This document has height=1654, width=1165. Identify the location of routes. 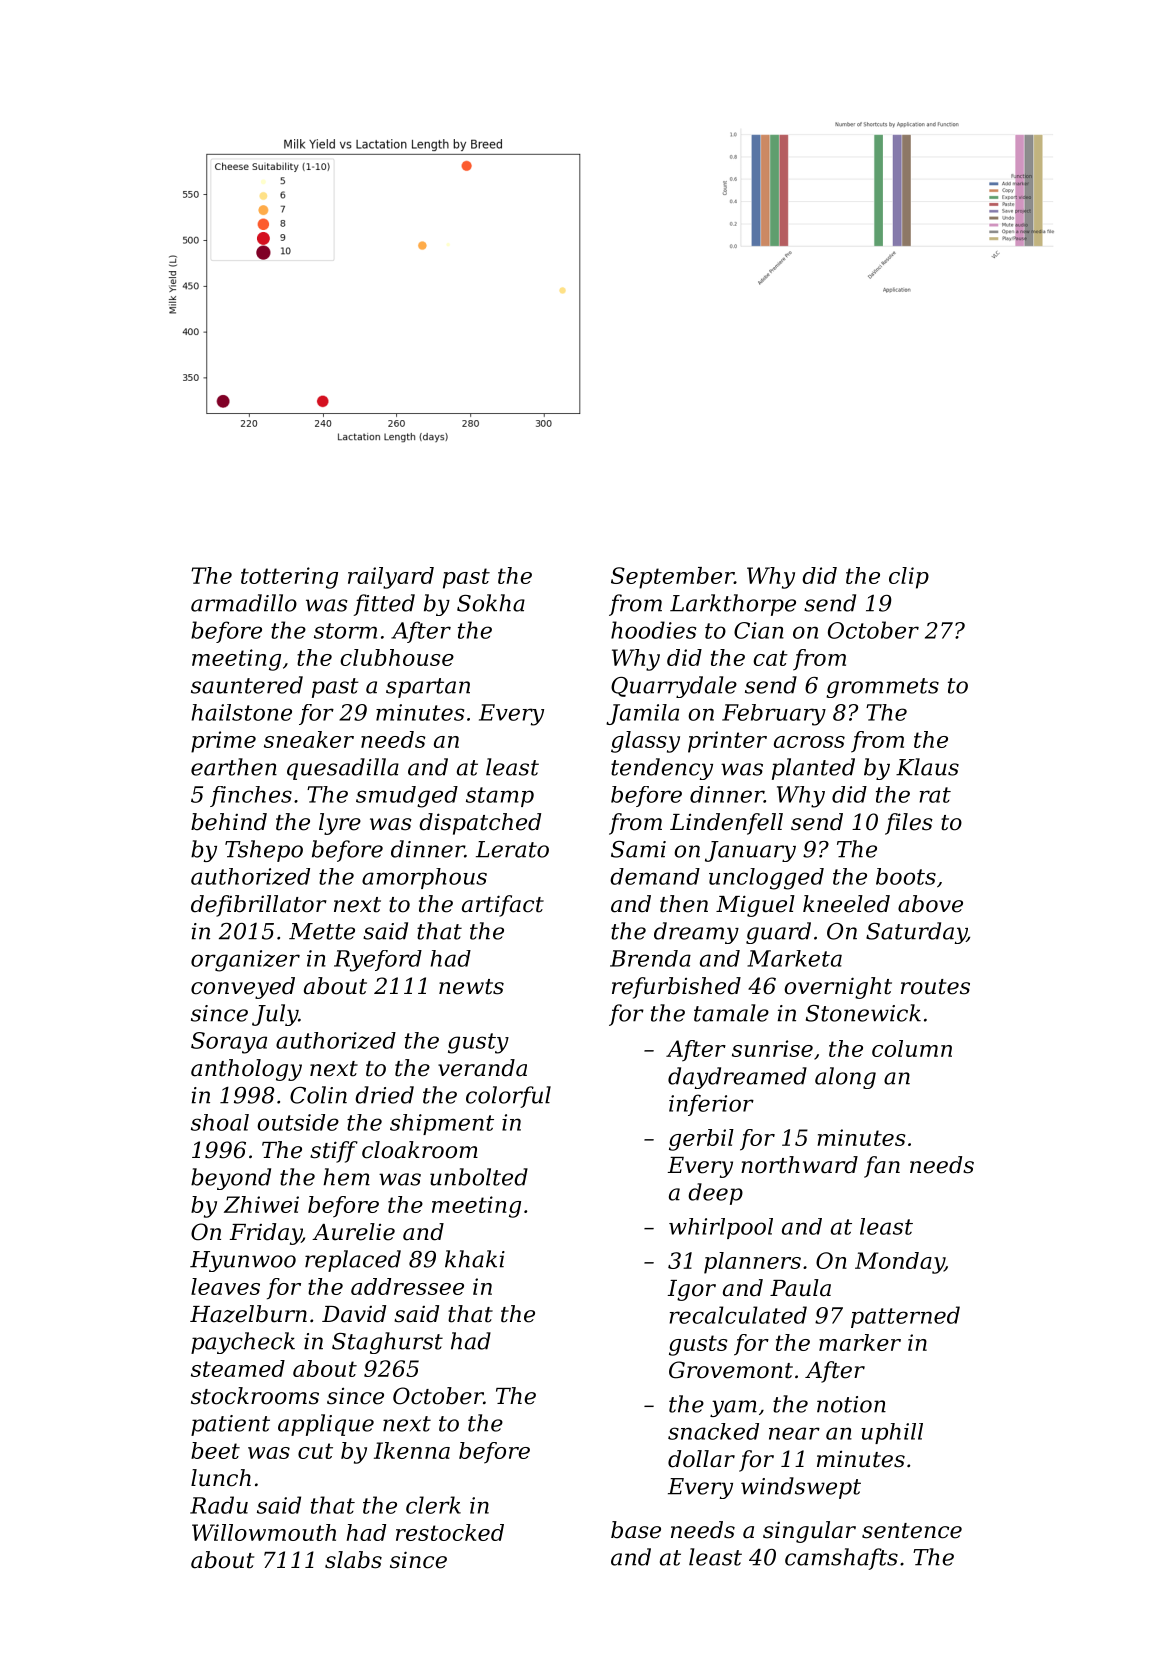
(935, 987).
